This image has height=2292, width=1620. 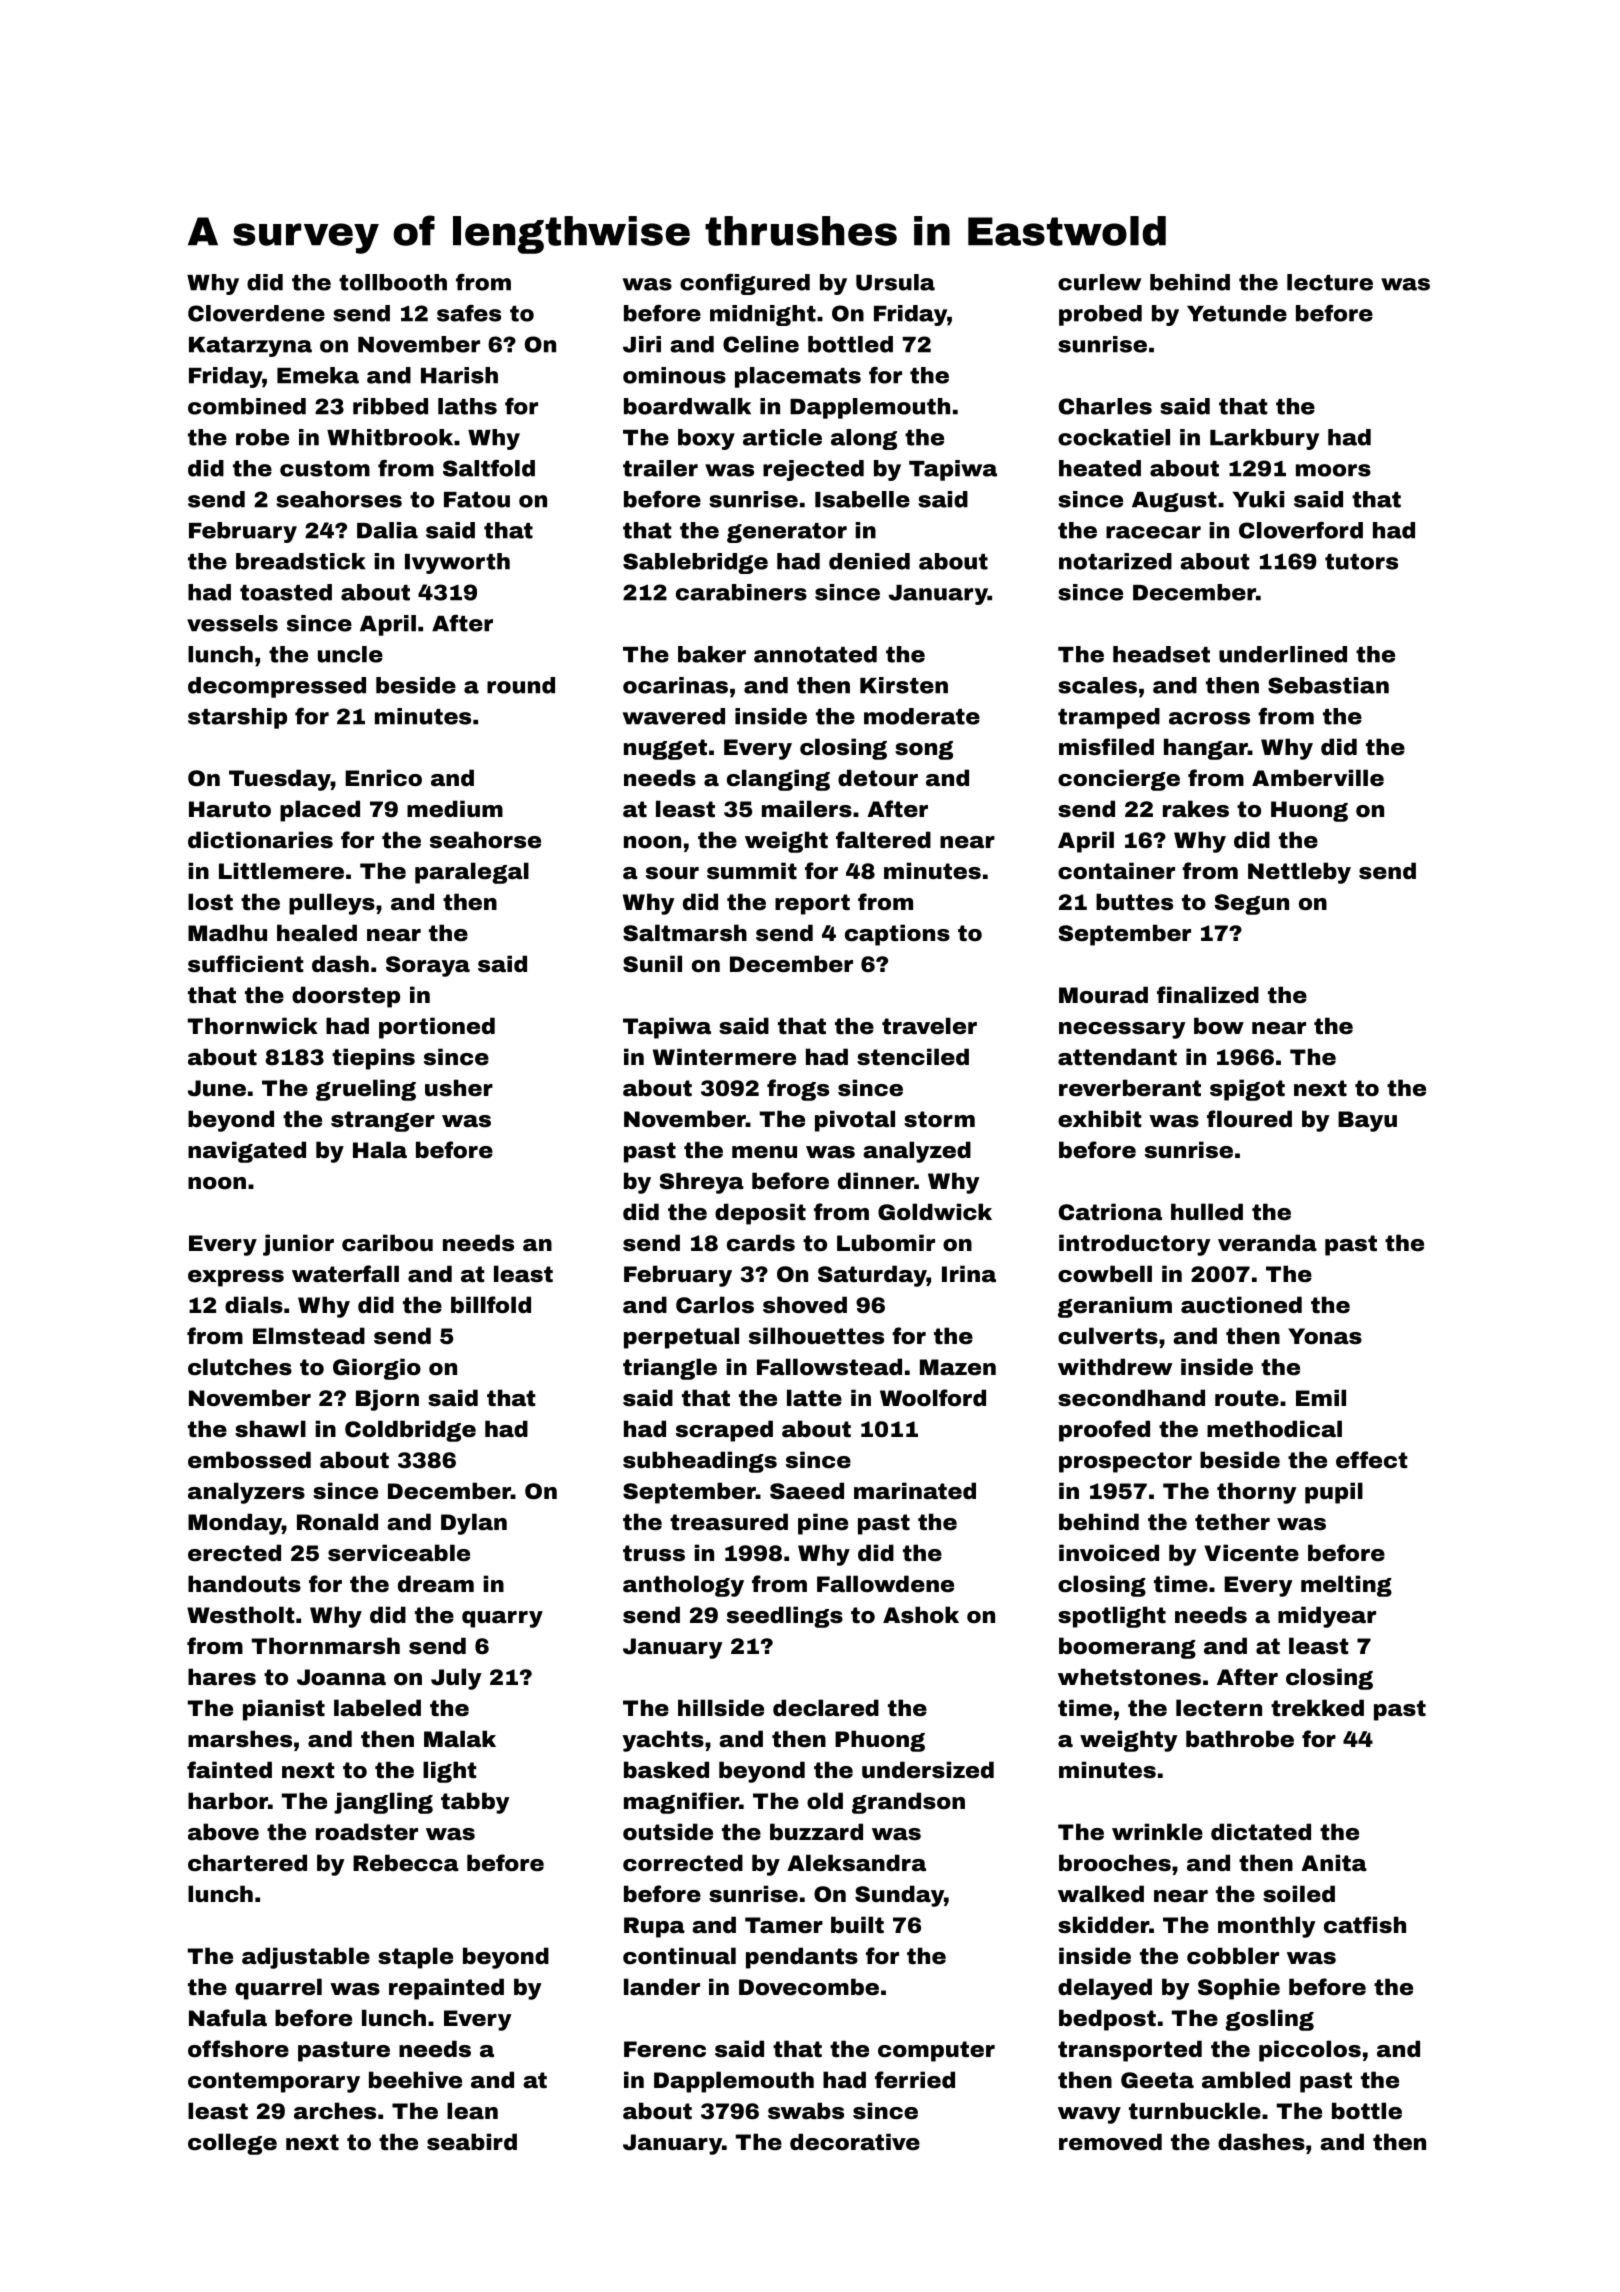 What do you see at coordinates (855, 2142) in the image?
I see `decorative` at bounding box center [855, 2142].
